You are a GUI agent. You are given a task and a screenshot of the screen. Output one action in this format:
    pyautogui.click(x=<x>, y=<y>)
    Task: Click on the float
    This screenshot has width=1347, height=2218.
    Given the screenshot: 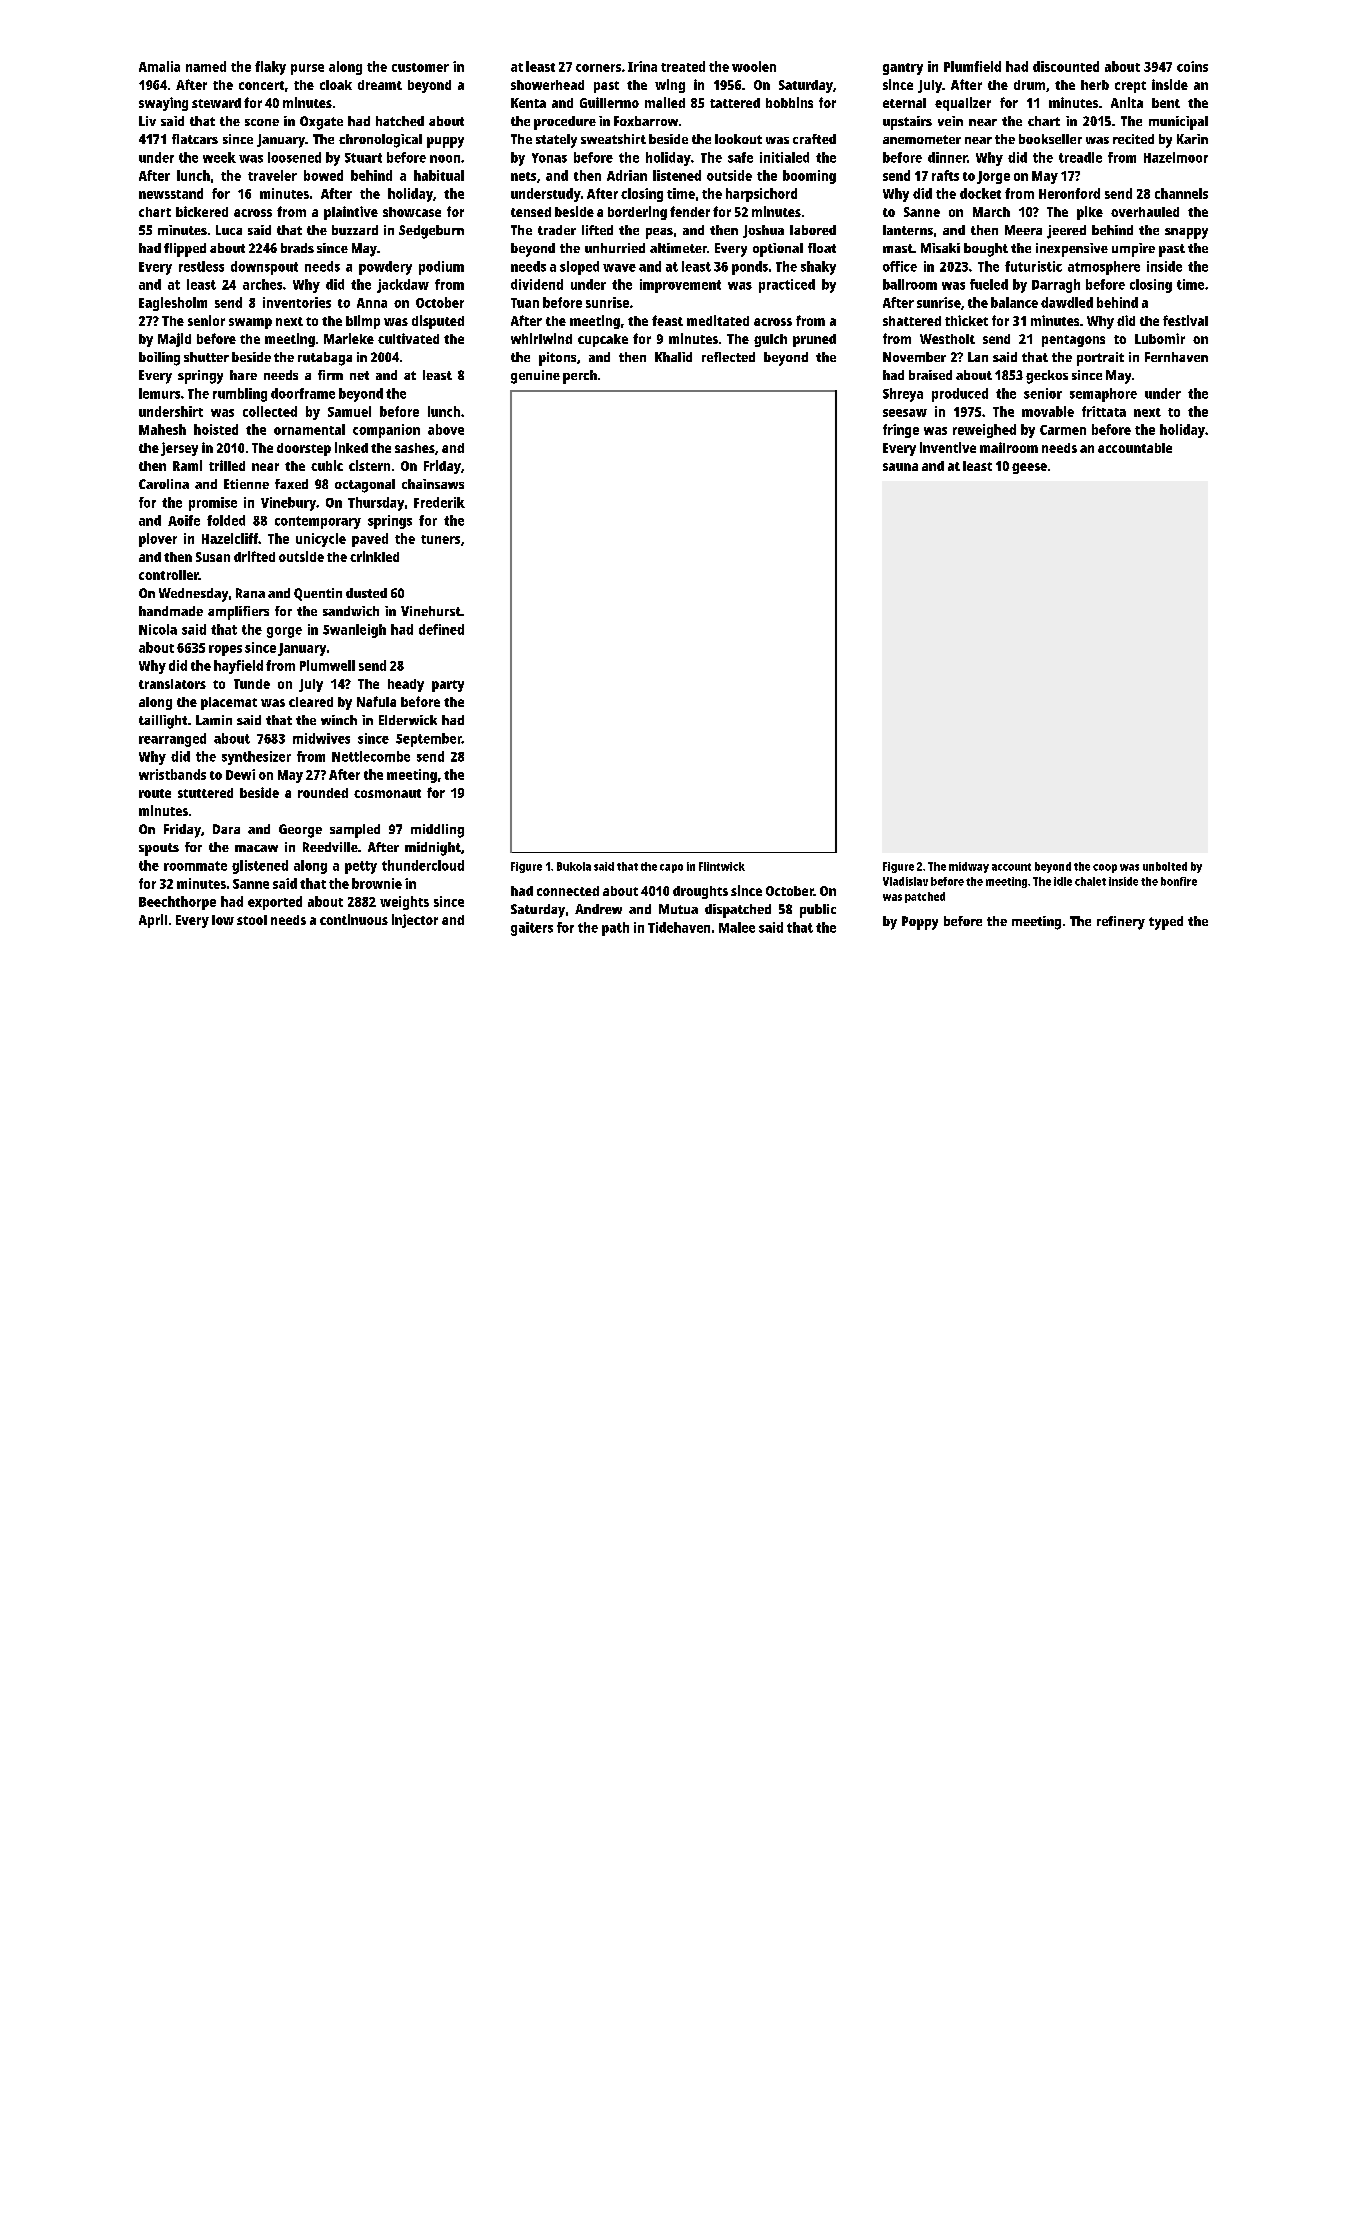 What is the action you would take?
    pyautogui.click(x=822, y=248)
